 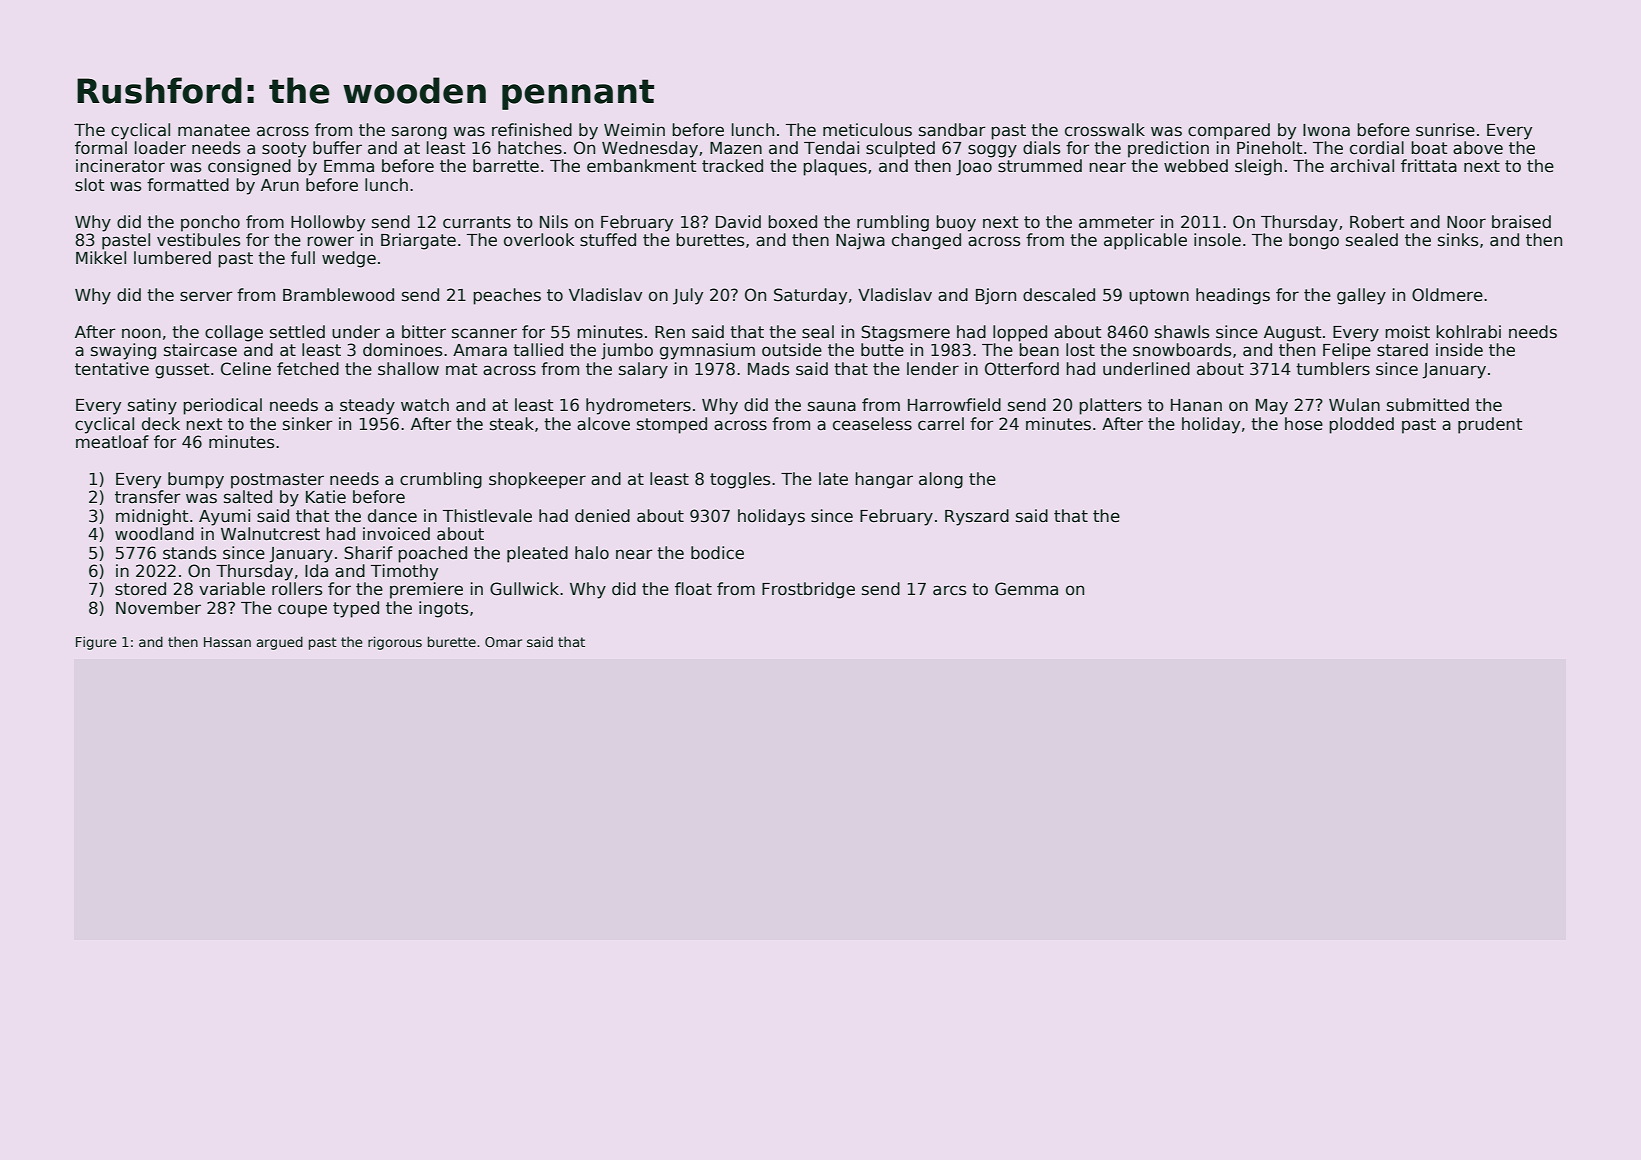 I want to click on bodice, so click(x=717, y=553).
